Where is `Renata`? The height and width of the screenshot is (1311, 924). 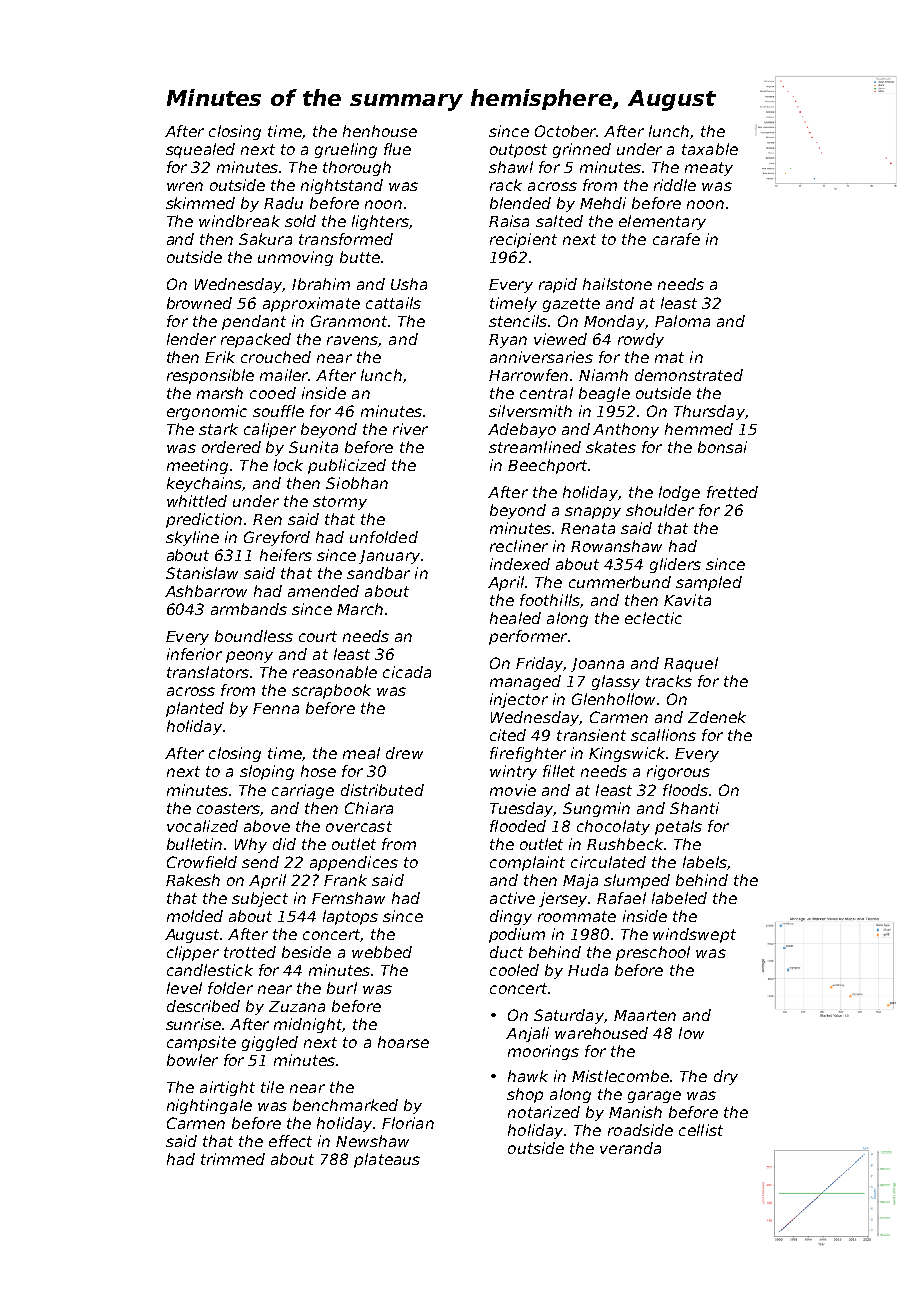
Renata is located at coordinates (588, 528).
